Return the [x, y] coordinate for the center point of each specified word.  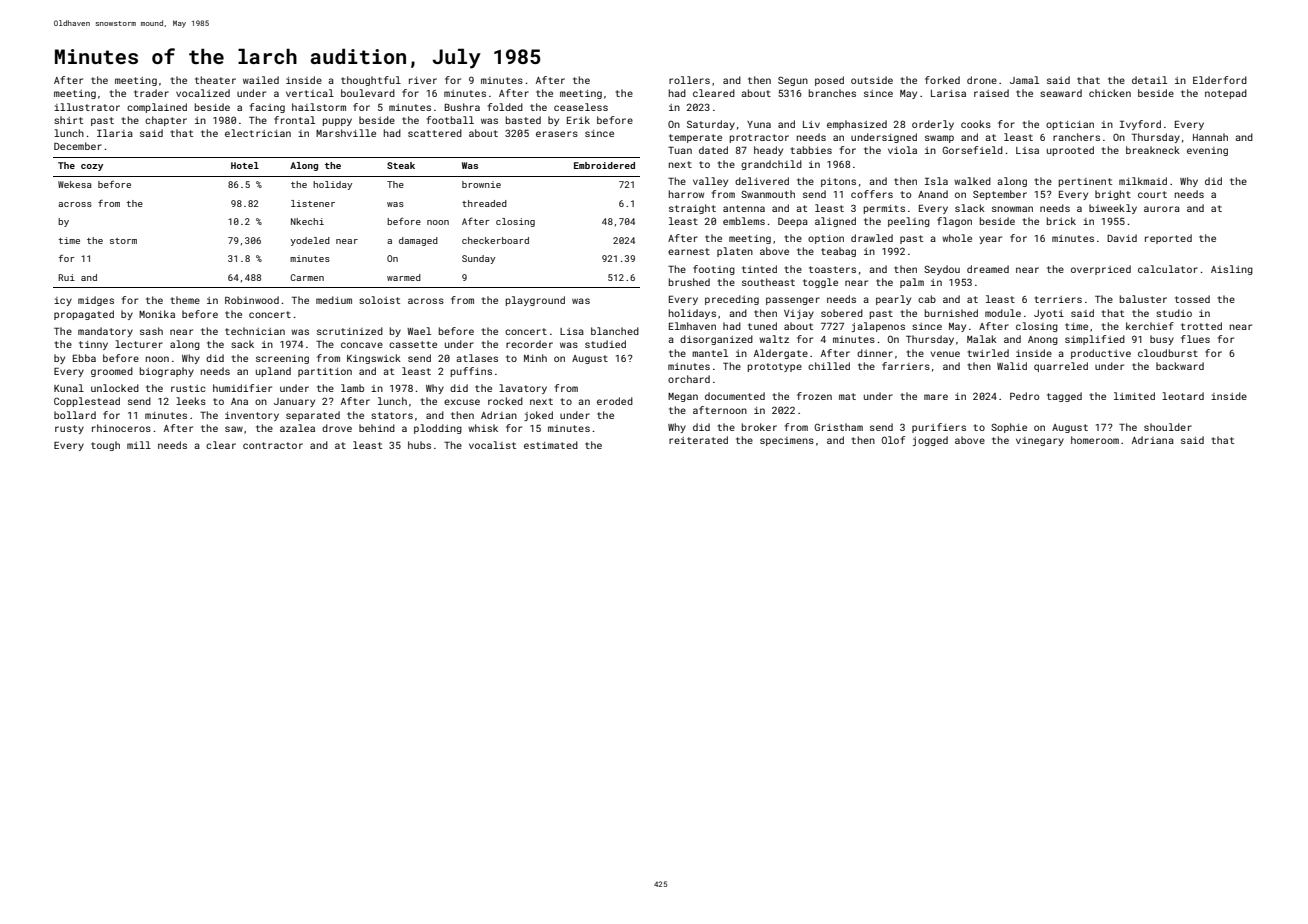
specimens [787, 441]
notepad [1226, 94]
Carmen [307, 277]
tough [105, 446]
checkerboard [495, 240]
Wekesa [75, 184]
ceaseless [581, 107]
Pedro [1024, 396]
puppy [337, 122]
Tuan [680, 150]
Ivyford [1140, 125]
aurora [1162, 209]
